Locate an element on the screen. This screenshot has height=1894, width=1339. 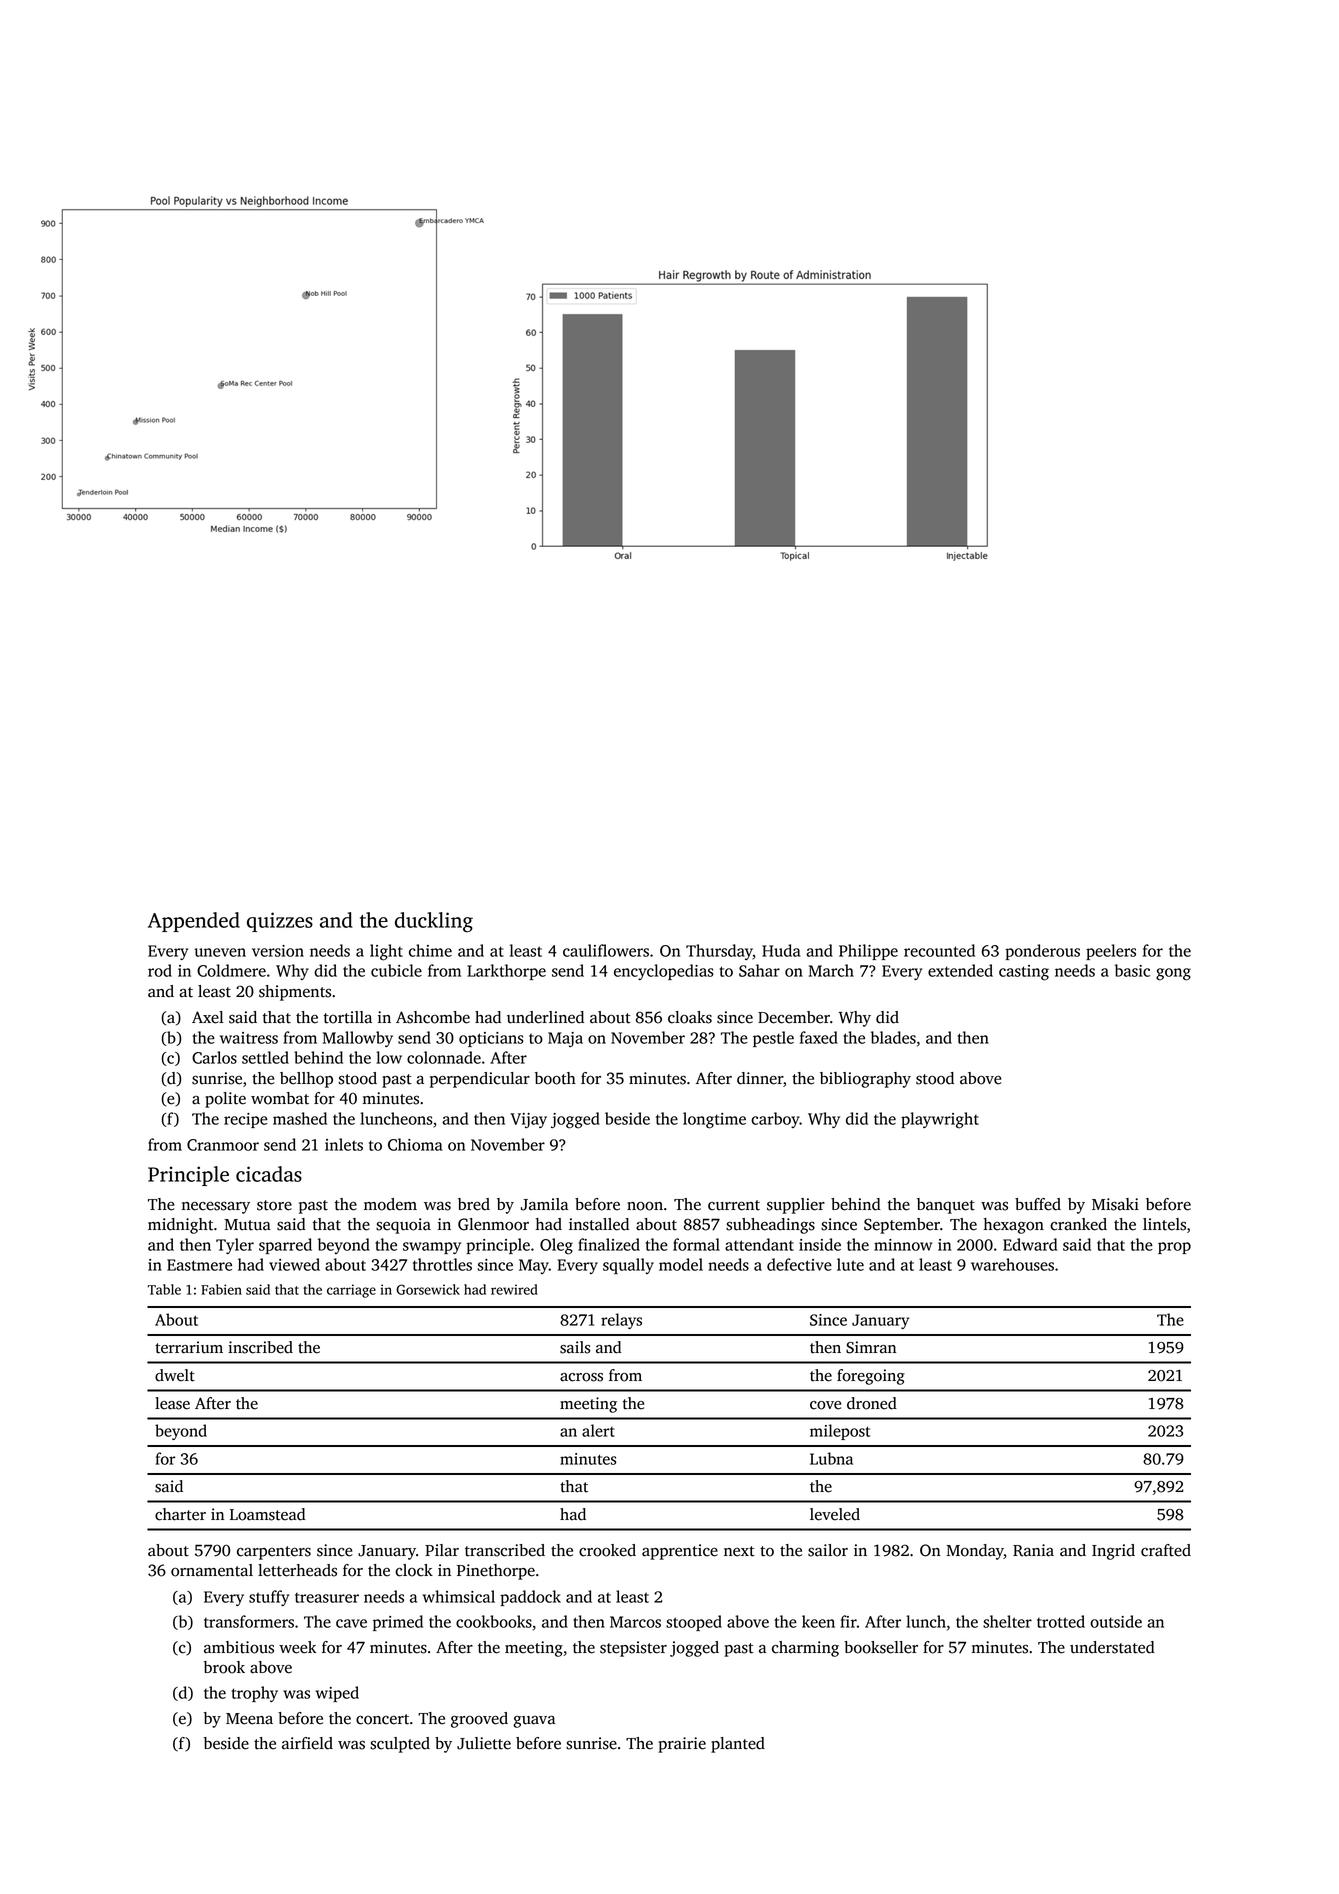
airfield is located at coordinates (307, 1743).
